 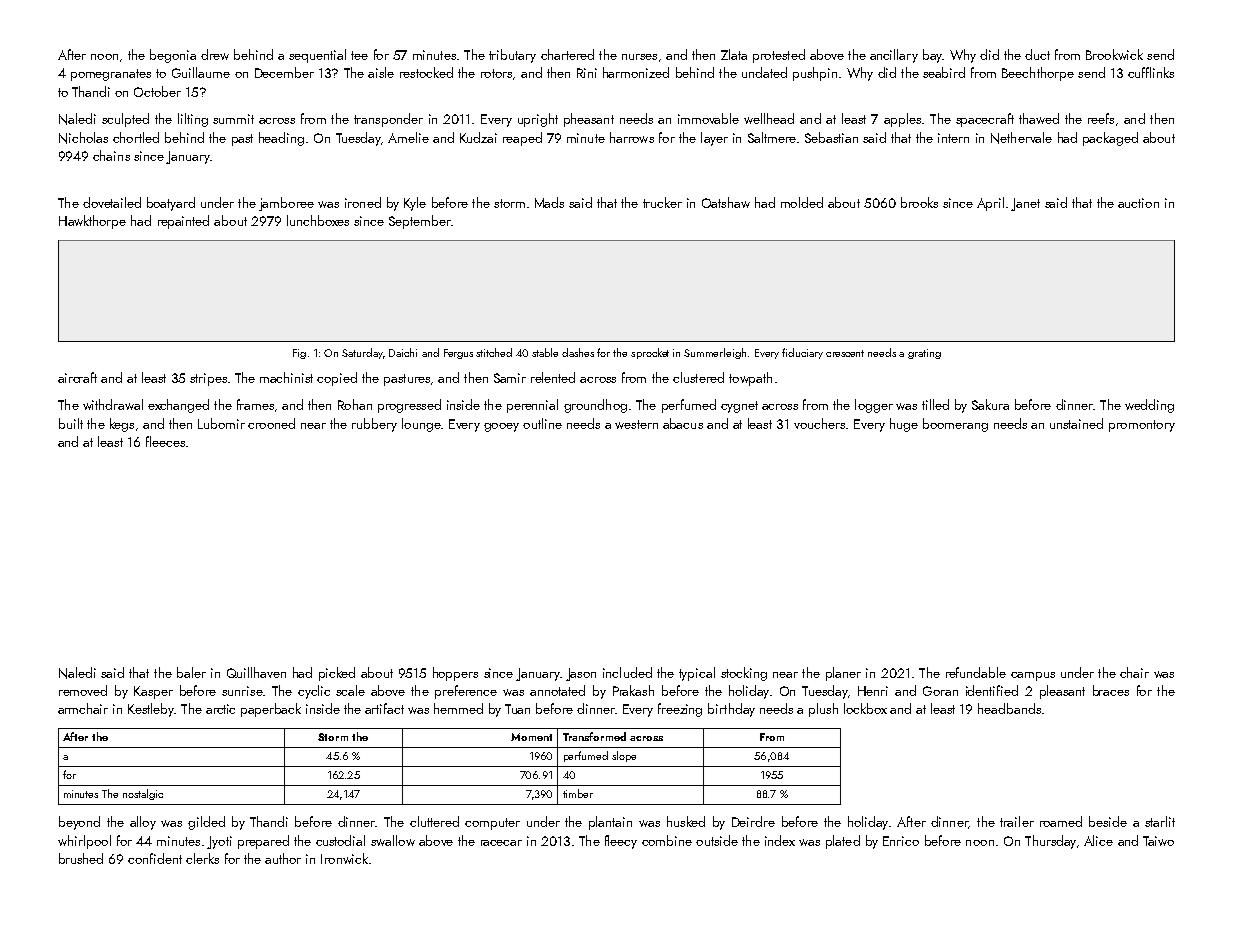 I want to click on picked, so click(x=337, y=674).
